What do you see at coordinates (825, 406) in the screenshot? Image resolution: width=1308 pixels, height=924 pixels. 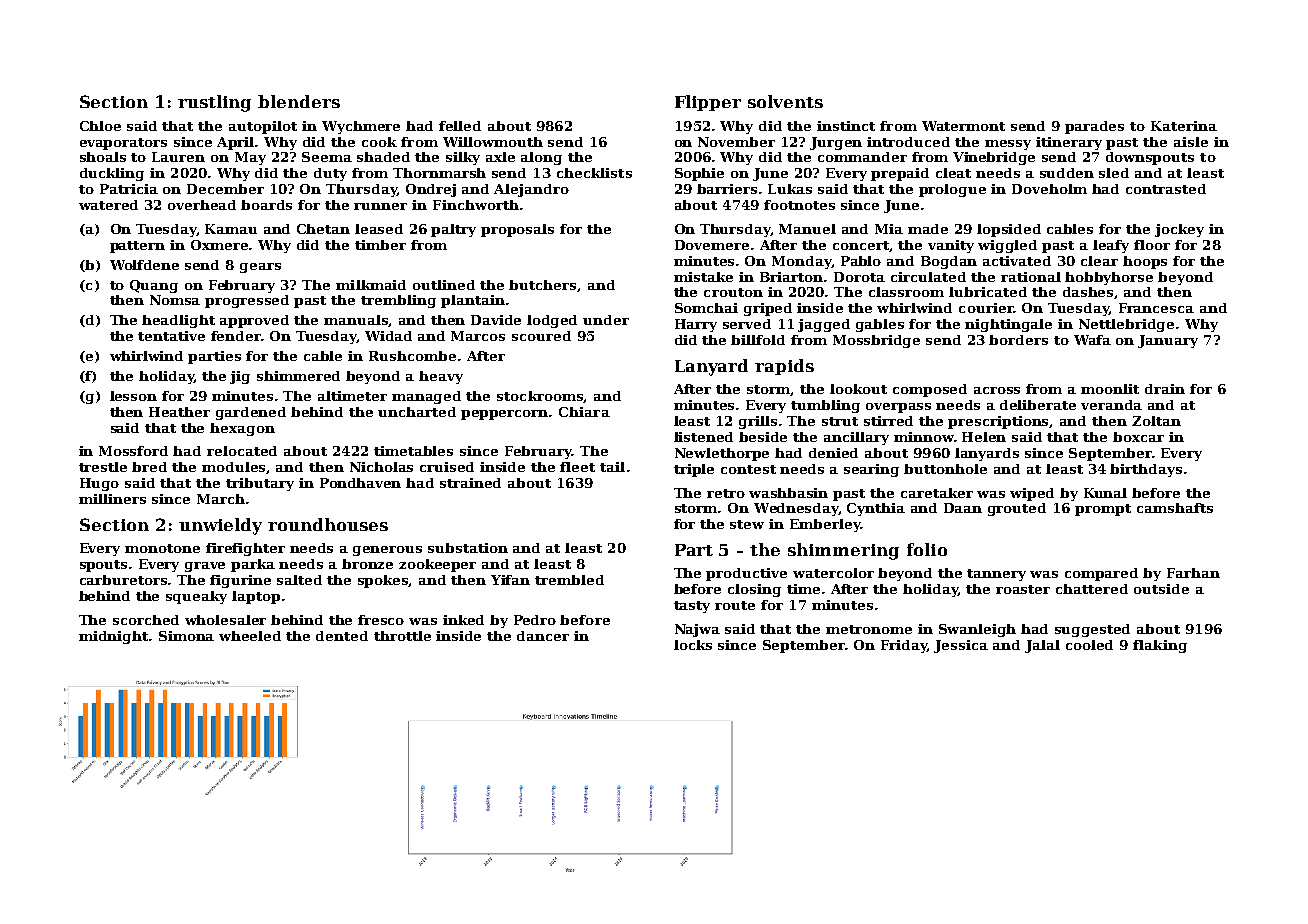 I see `tumbling` at bounding box center [825, 406].
